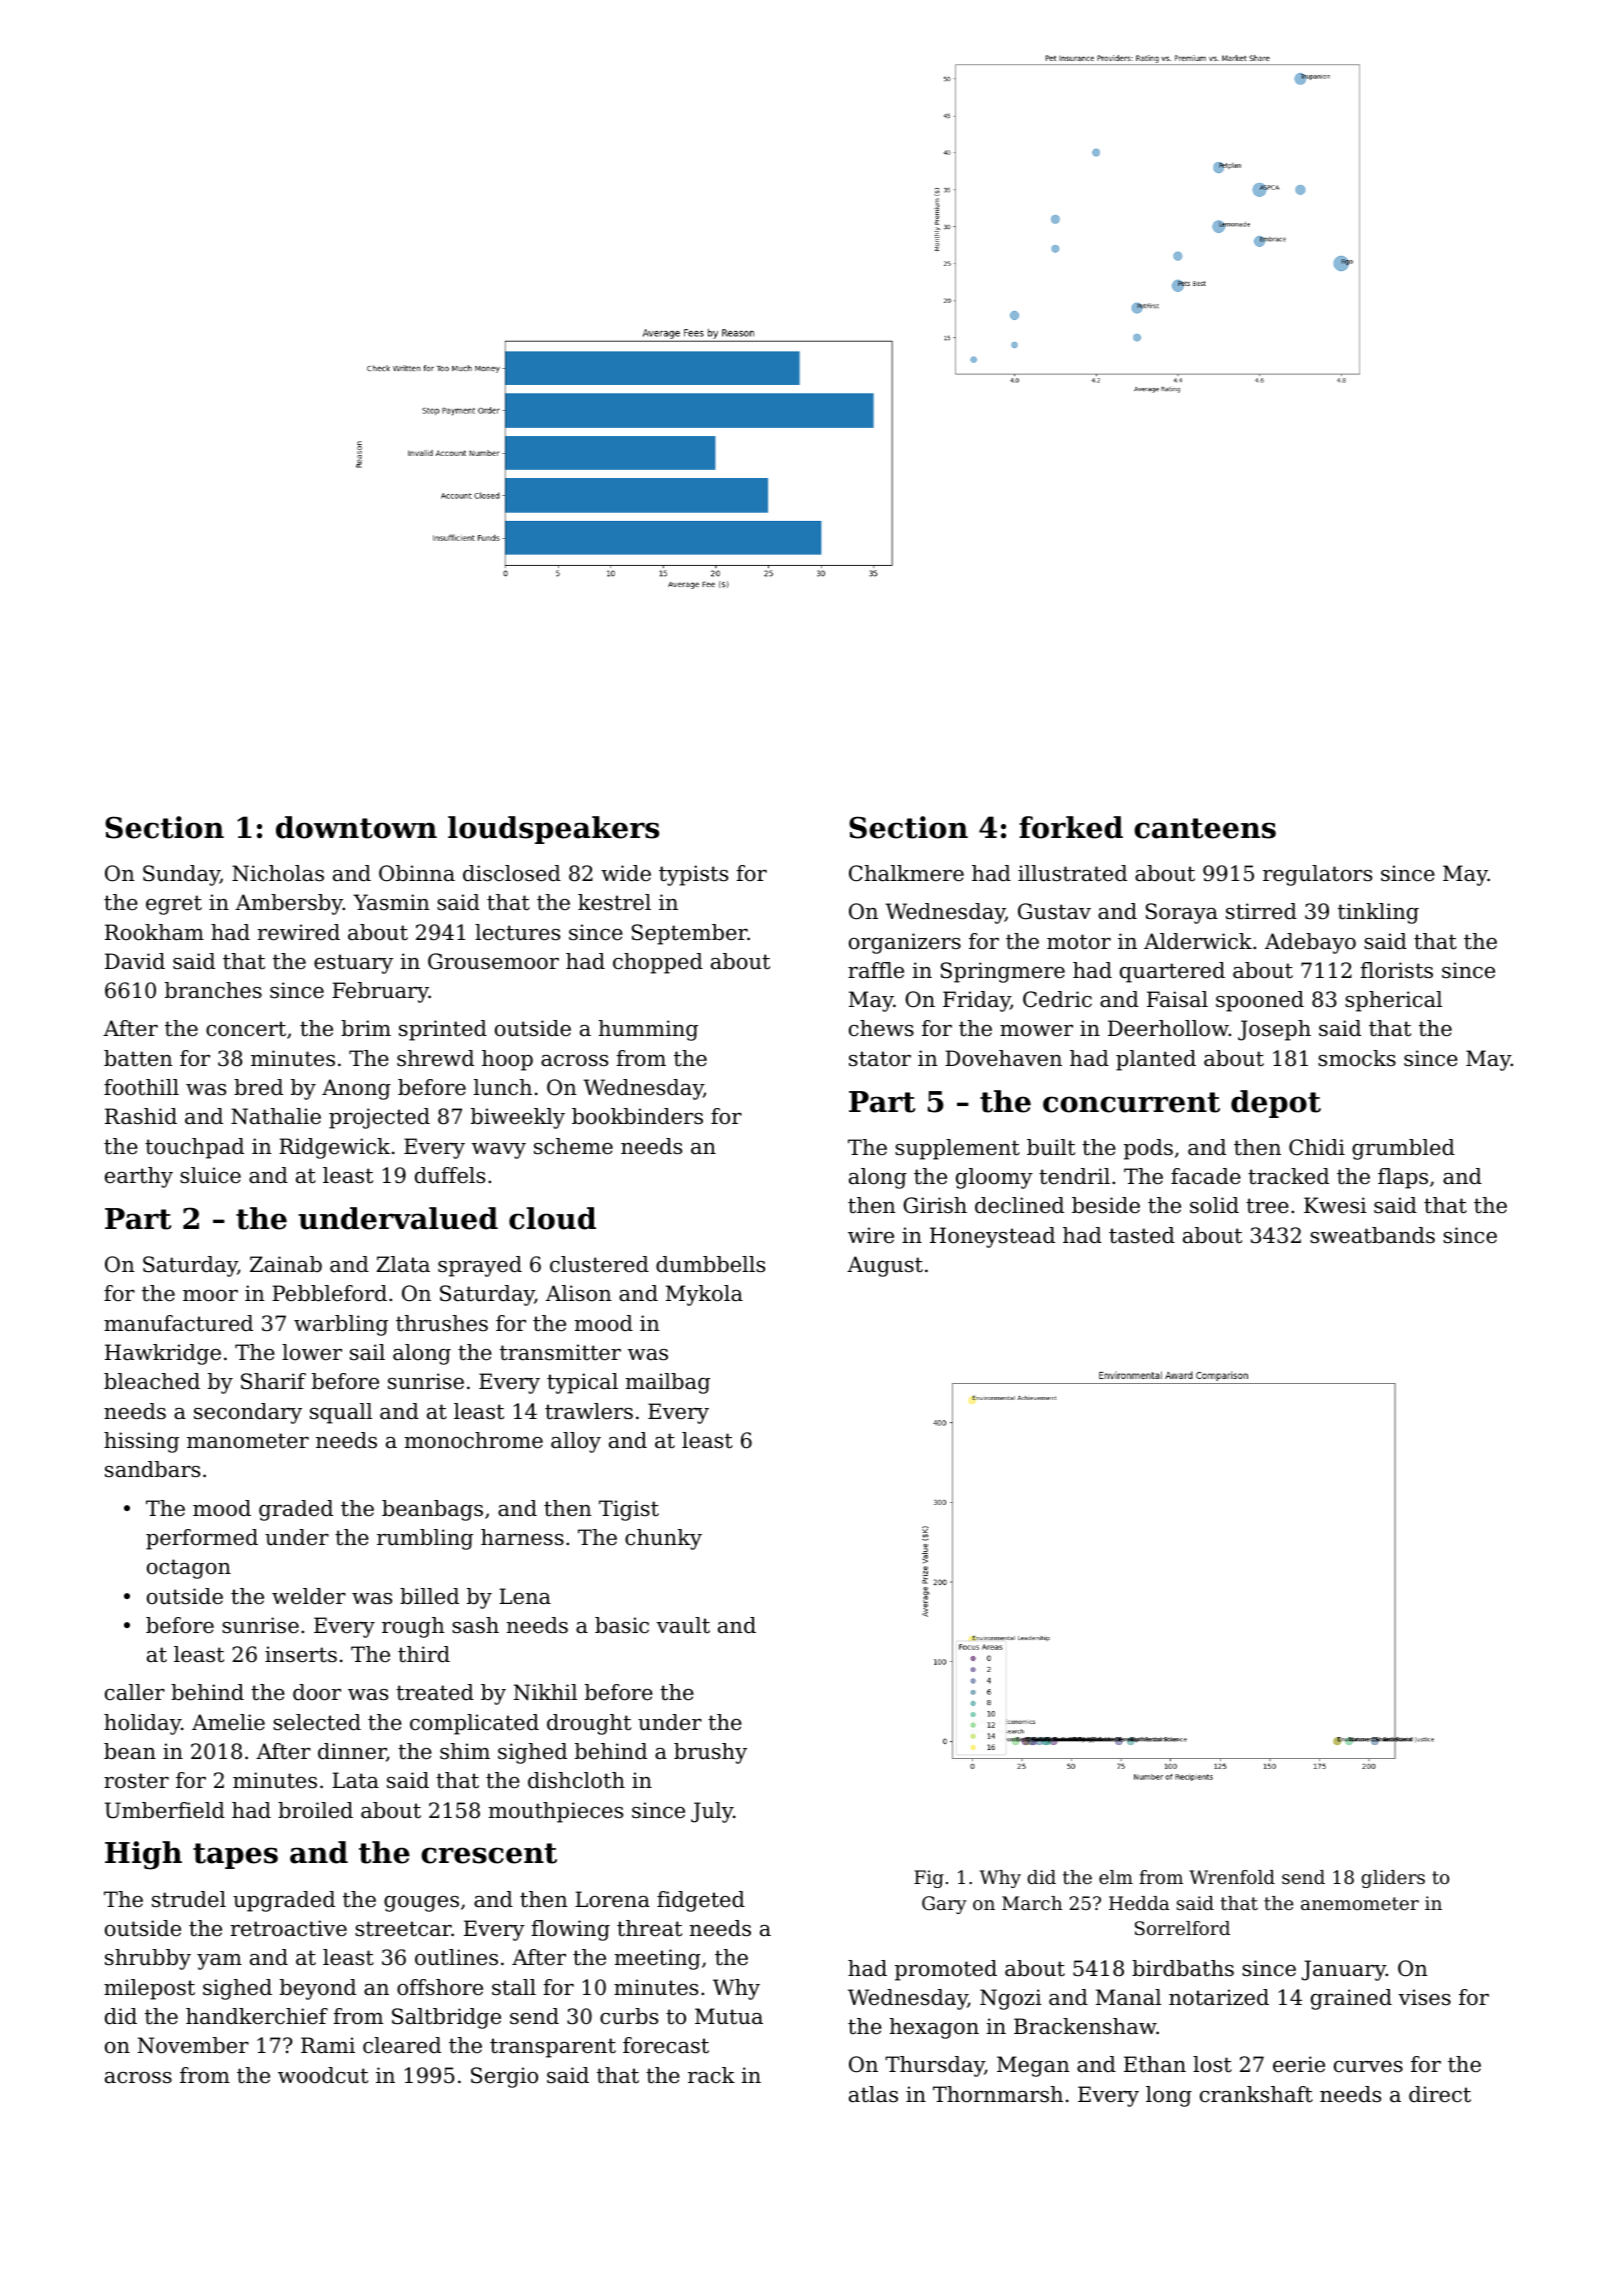  I want to click on gliders, so click(1393, 1879).
